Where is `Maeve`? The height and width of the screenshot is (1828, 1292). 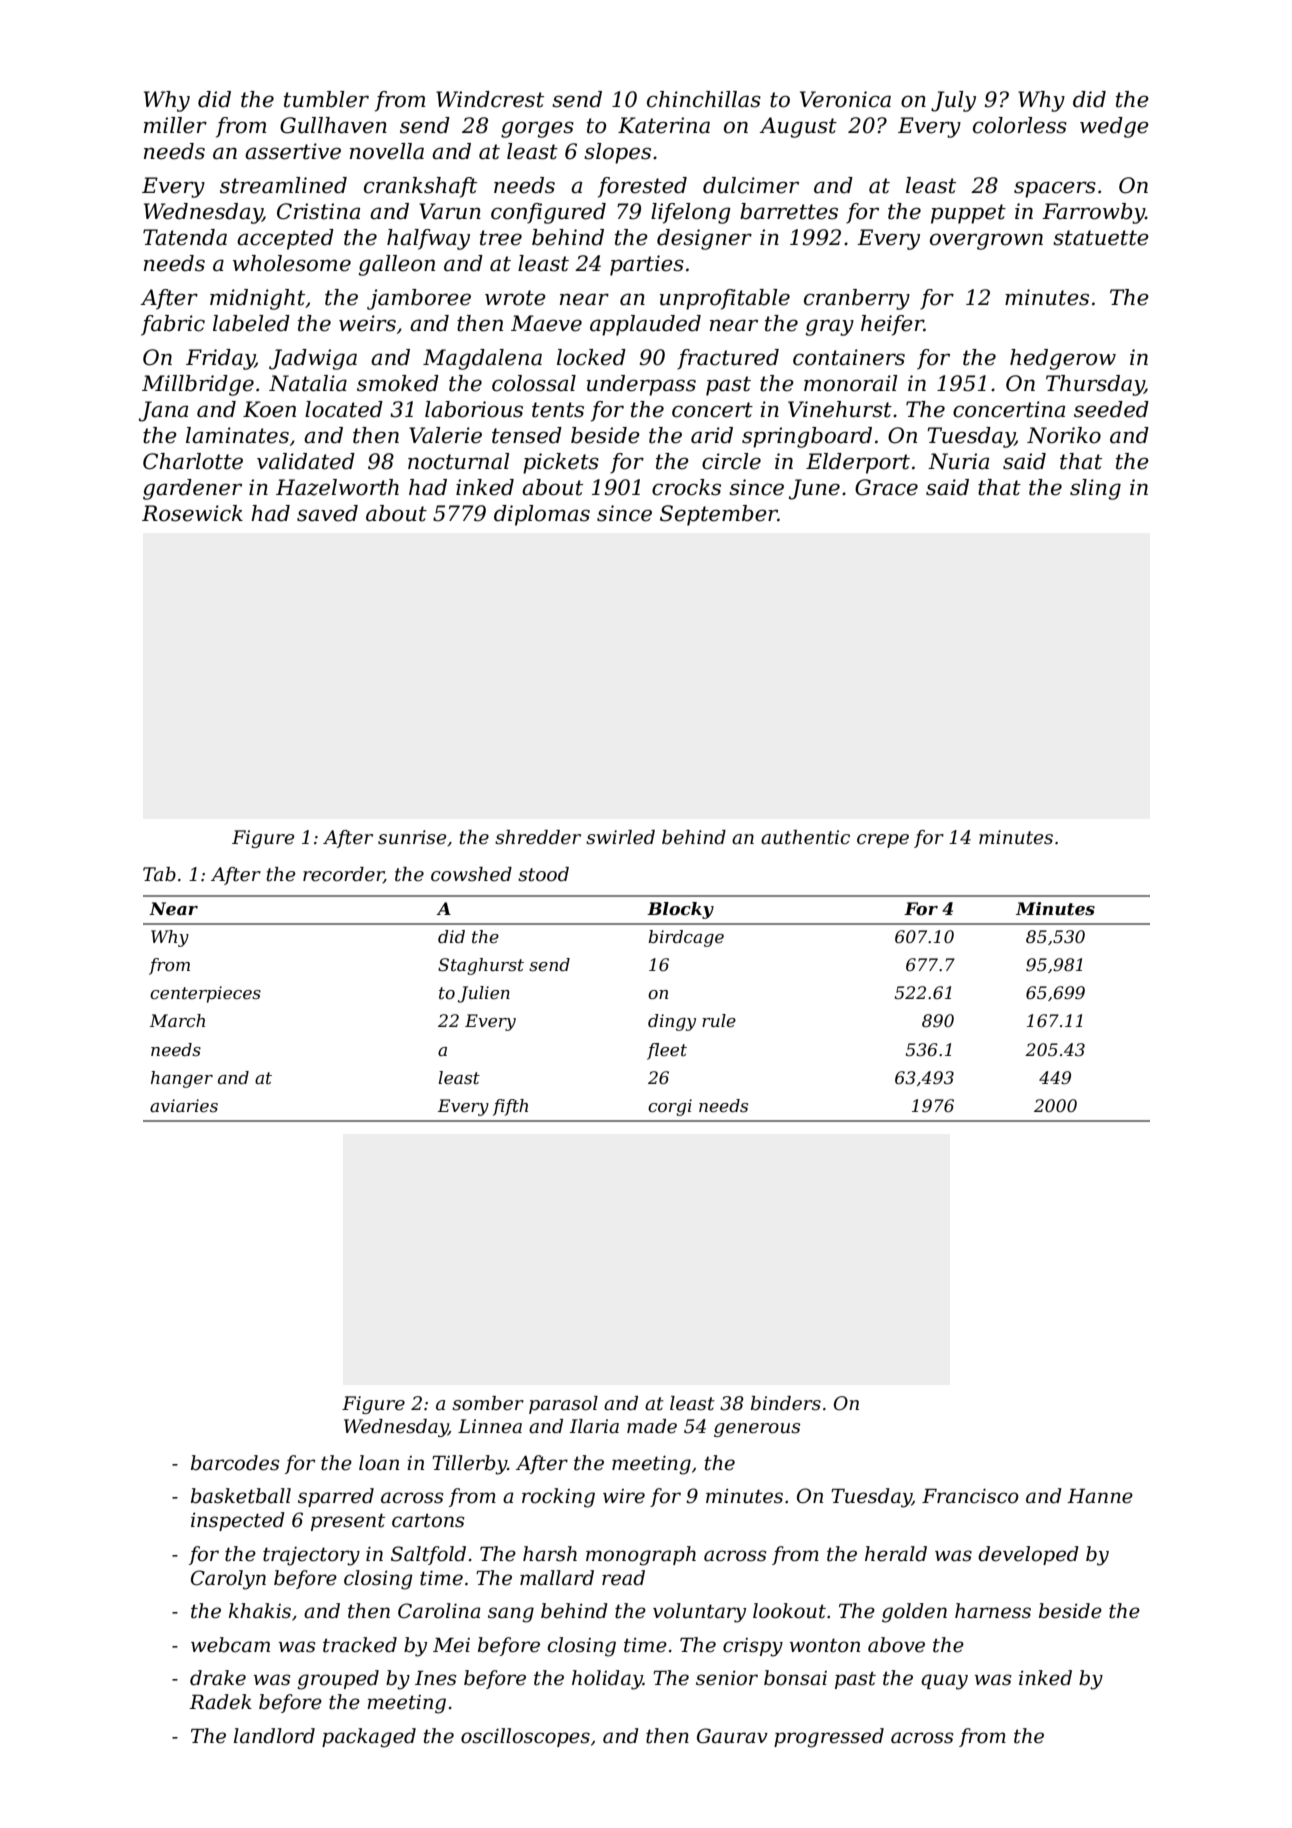 Maeve is located at coordinates (546, 323).
